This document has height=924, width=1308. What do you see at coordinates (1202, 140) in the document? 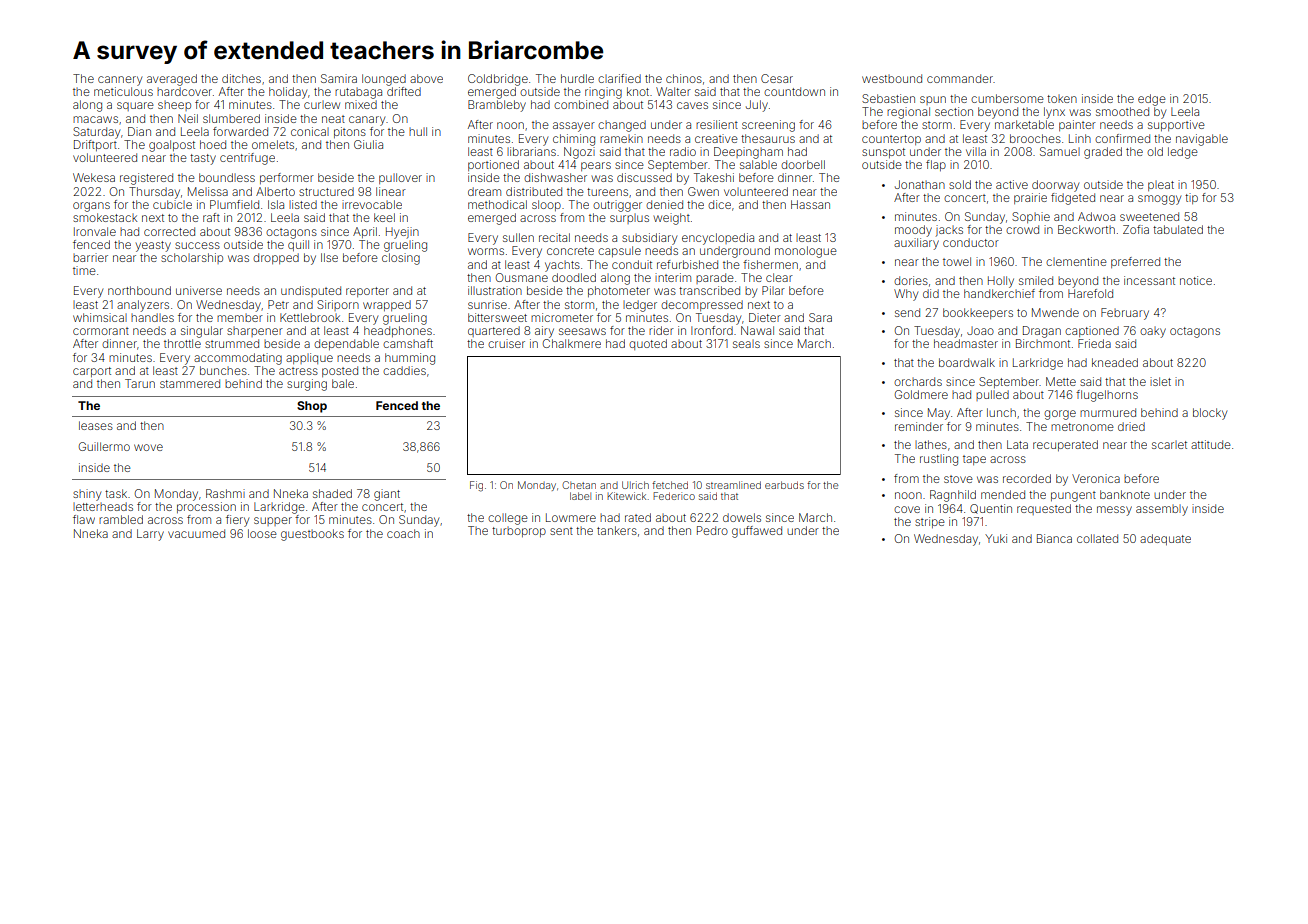
I see `navigable` at bounding box center [1202, 140].
